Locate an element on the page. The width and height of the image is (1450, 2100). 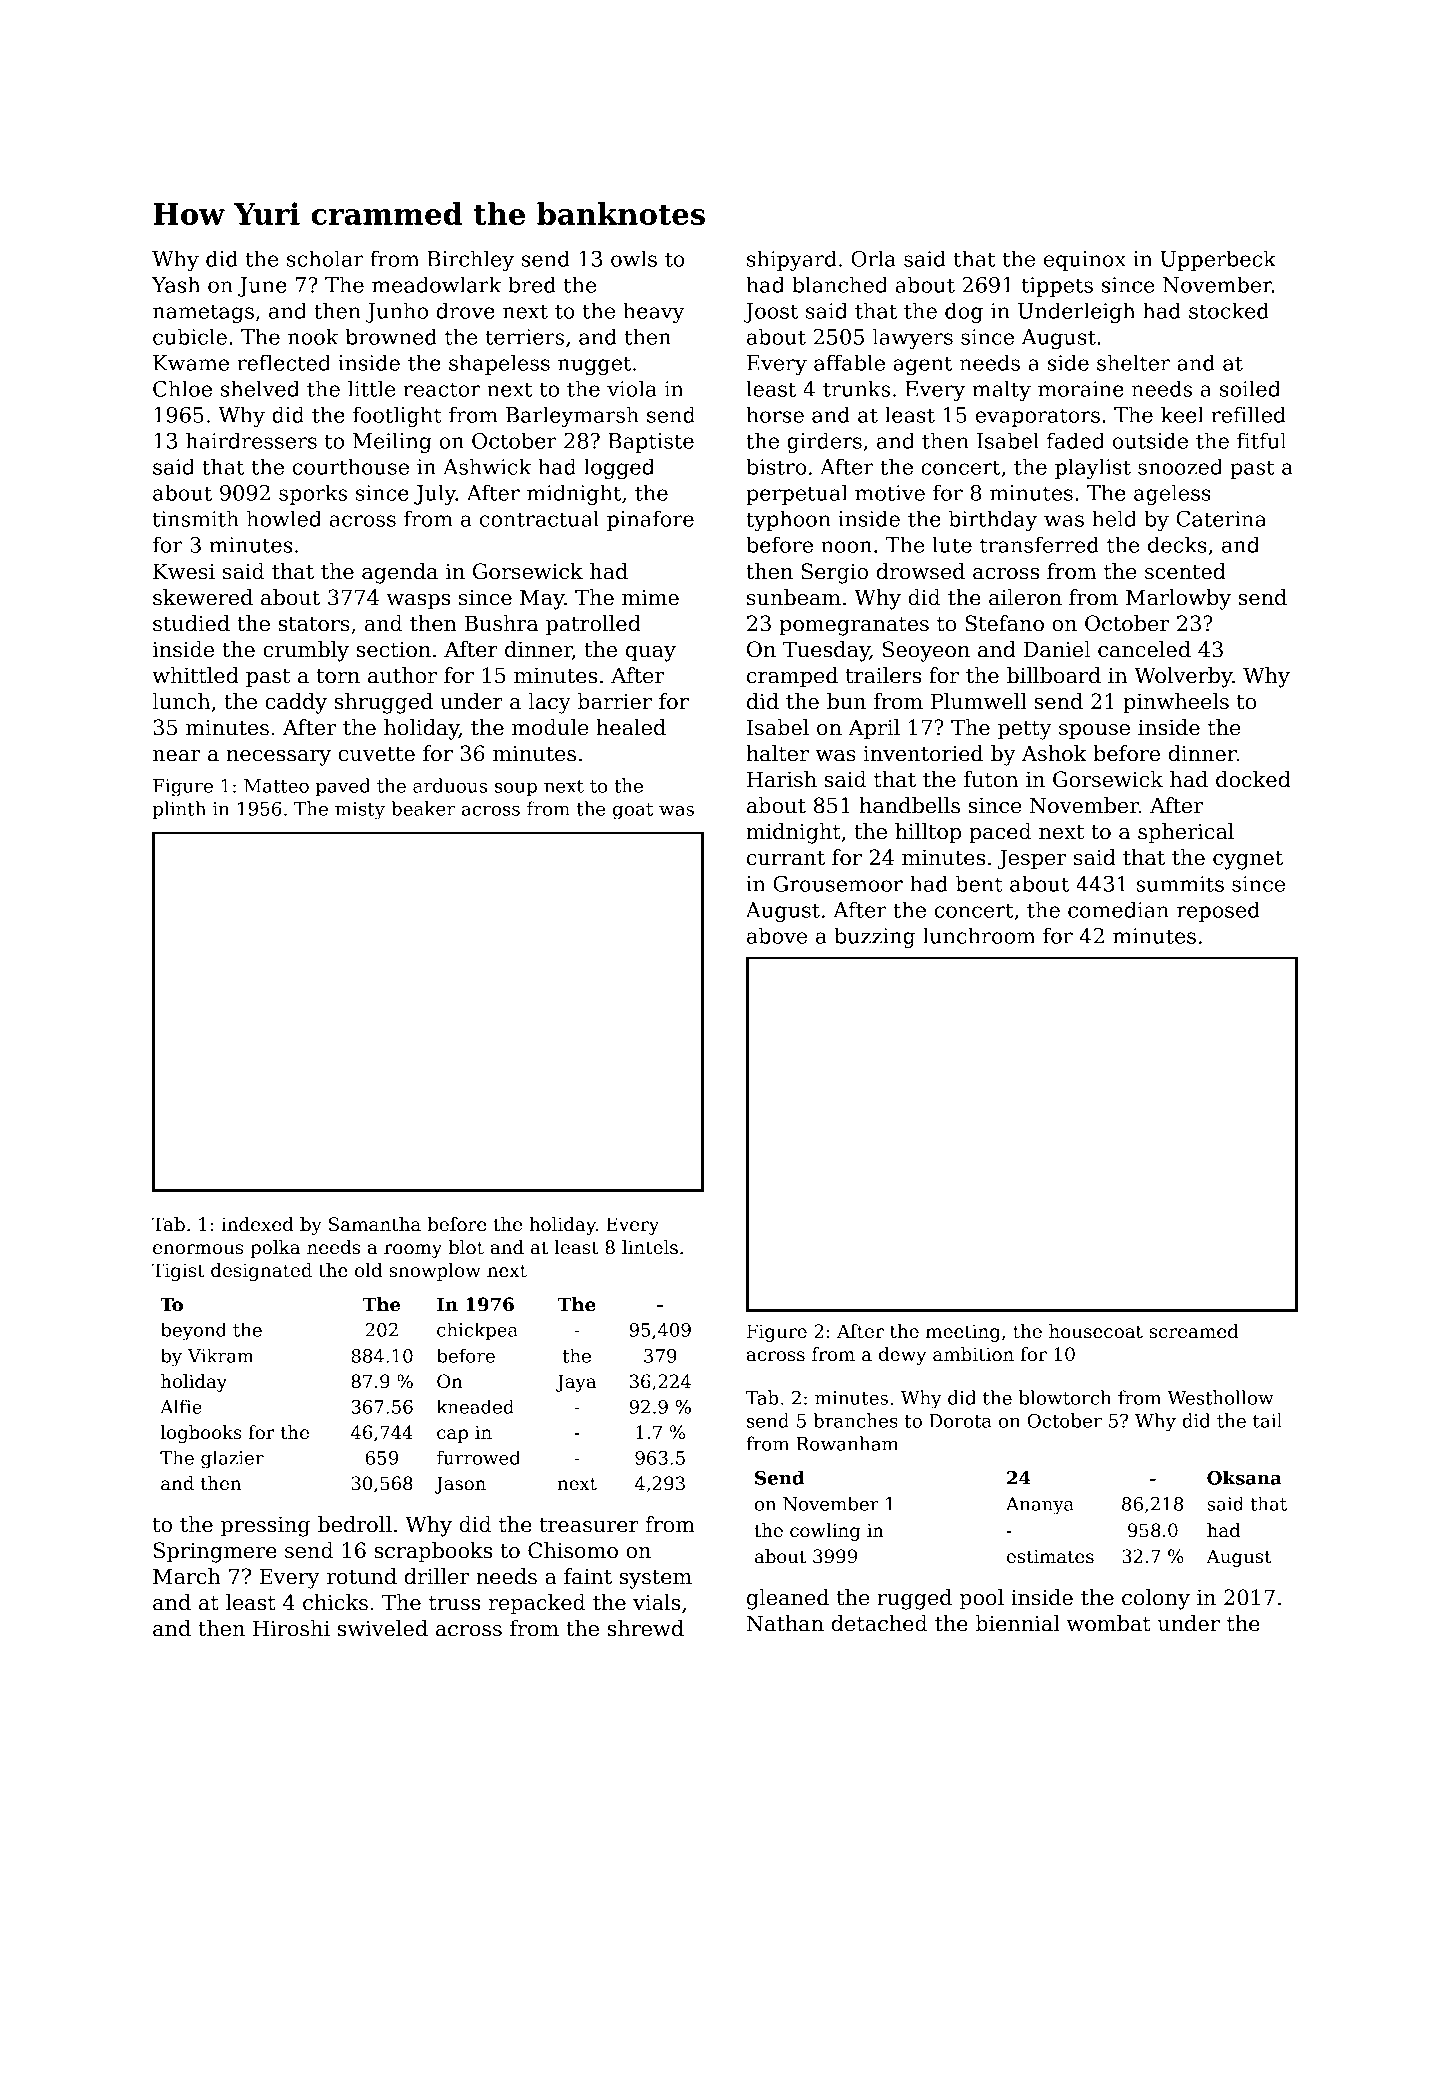
misty is located at coordinates (360, 811).
